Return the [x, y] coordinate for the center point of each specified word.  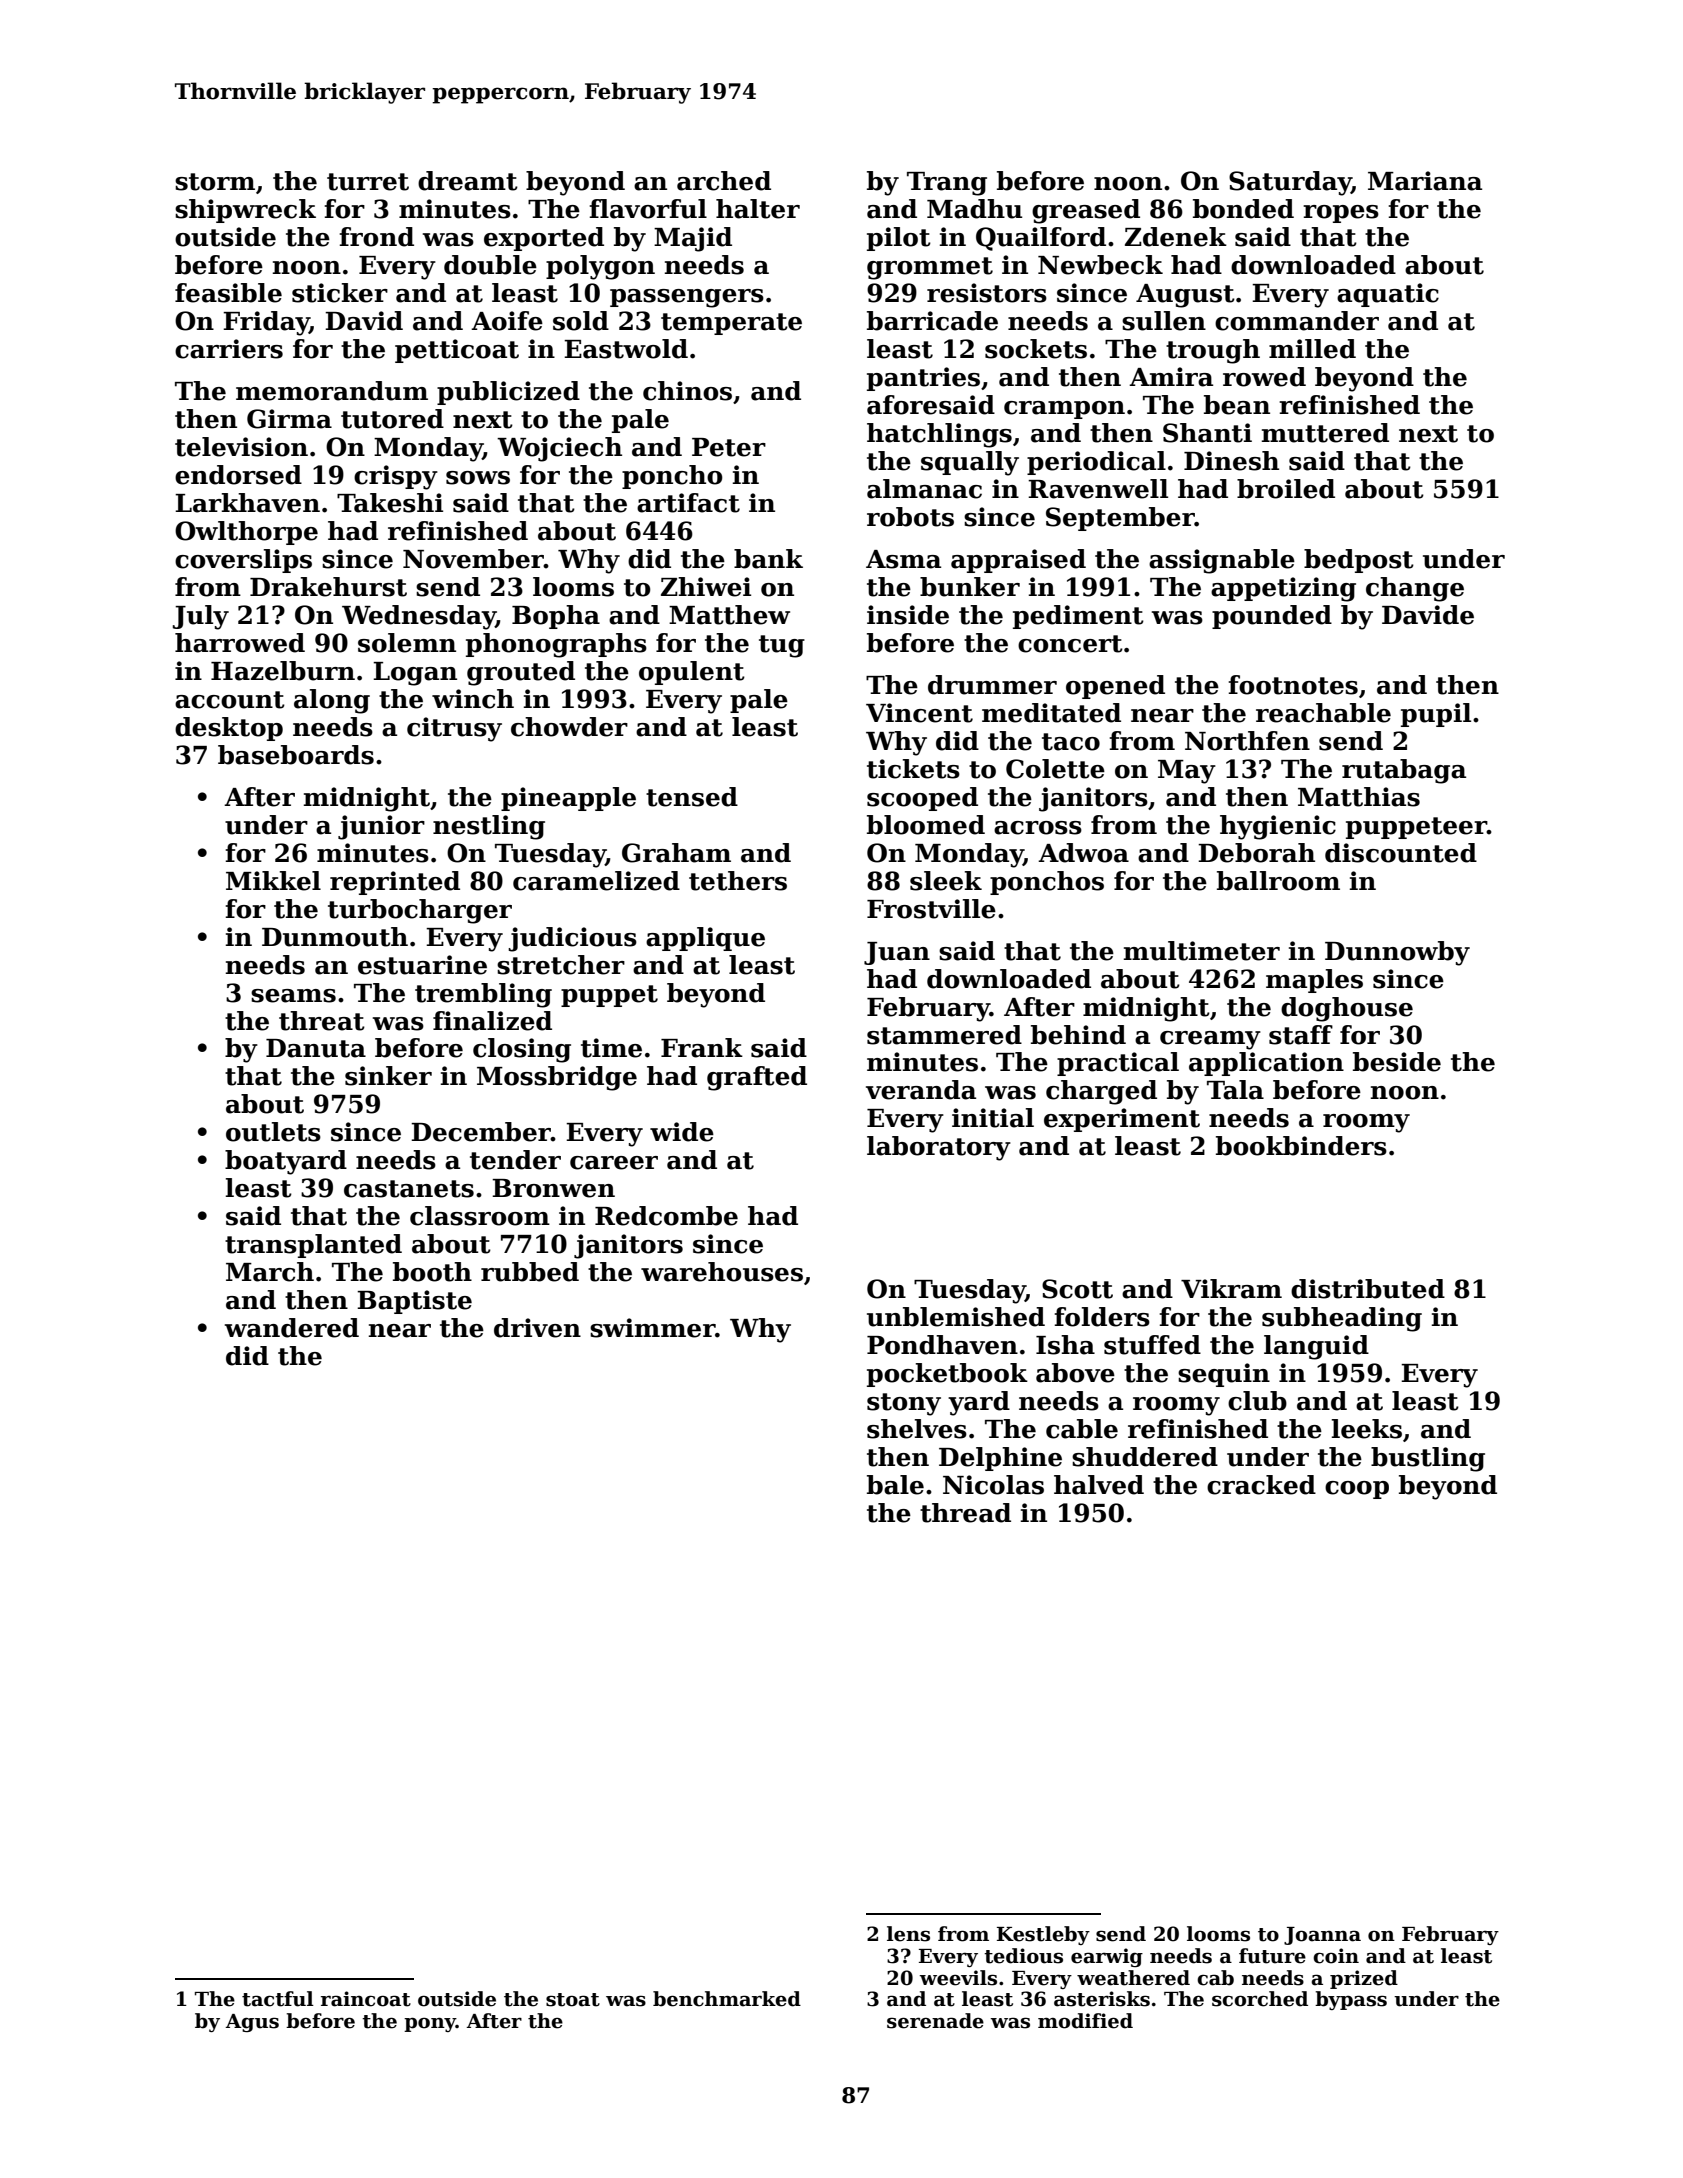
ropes [1341, 214]
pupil [1436, 715]
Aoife [507, 321]
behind [1078, 1035]
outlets [273, 1132]
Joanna [1322, 1936]
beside [1397, 1062]
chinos [687, 391]
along [332, 701]
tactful [278, 1999]
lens [908, 1934]
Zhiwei [706, 587]
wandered [292, 1328]
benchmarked [727, 1999]
